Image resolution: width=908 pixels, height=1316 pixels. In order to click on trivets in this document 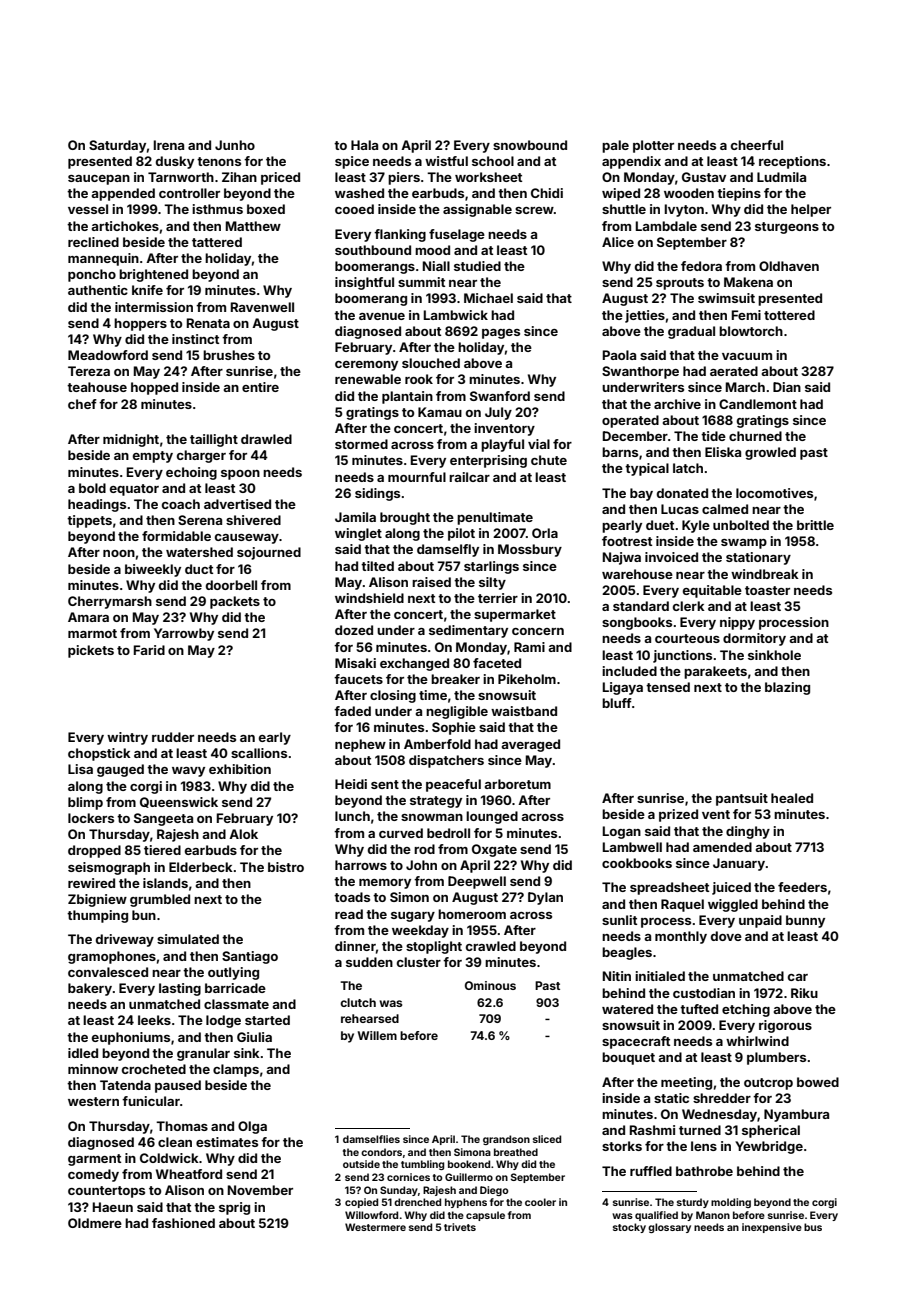, I will do `click(460, 1227)`.
